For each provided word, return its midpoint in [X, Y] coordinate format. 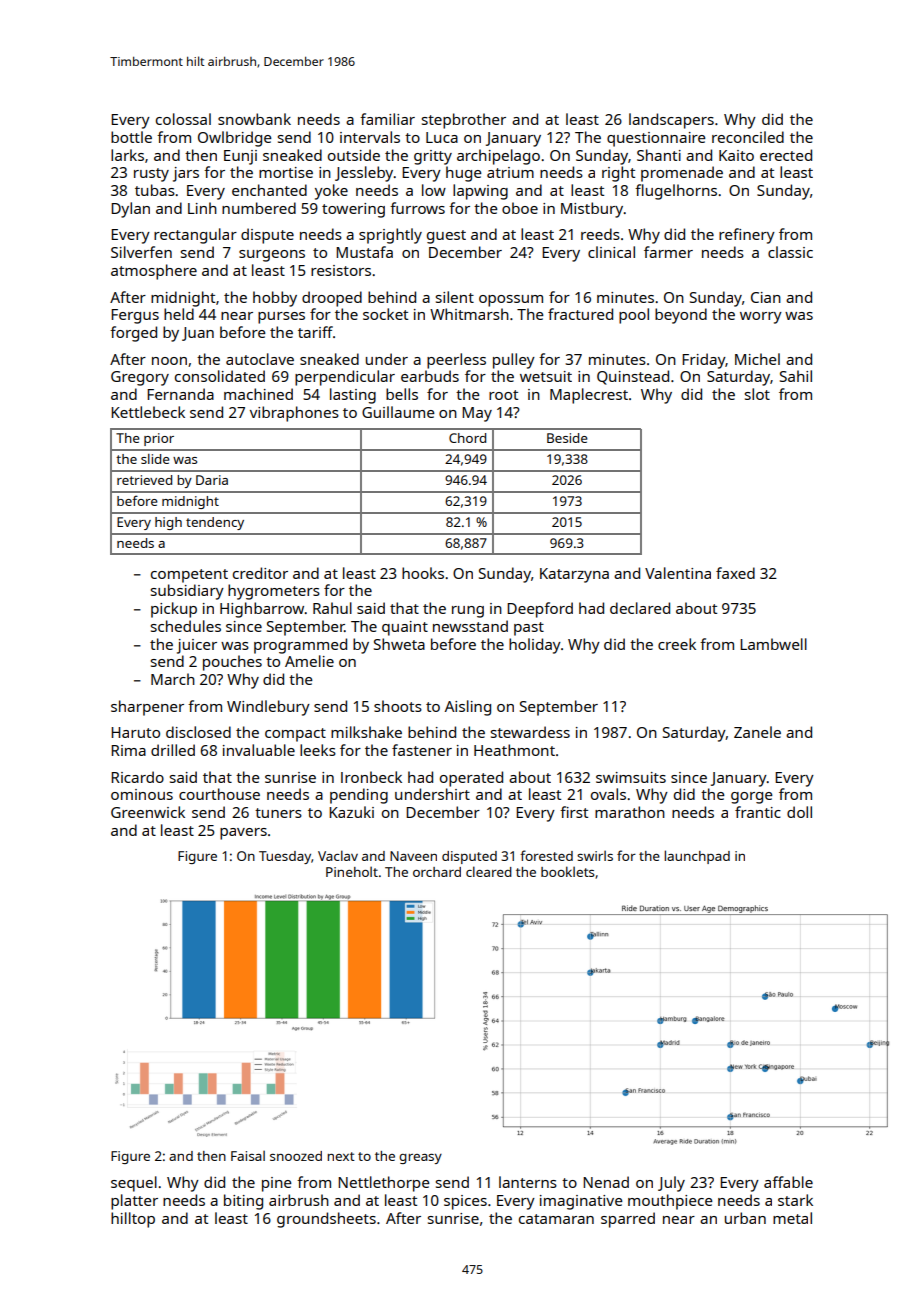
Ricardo [137, 777]
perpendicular [345, 378]
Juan [198, 334]
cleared [489, 871]
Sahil [796, 376]
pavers [243, 834]
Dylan [130, 210]
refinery [747, 236]
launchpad [697, 857]
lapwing [480, 192]
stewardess [530, 732]
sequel [134, 1184]
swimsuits [631, 777]
